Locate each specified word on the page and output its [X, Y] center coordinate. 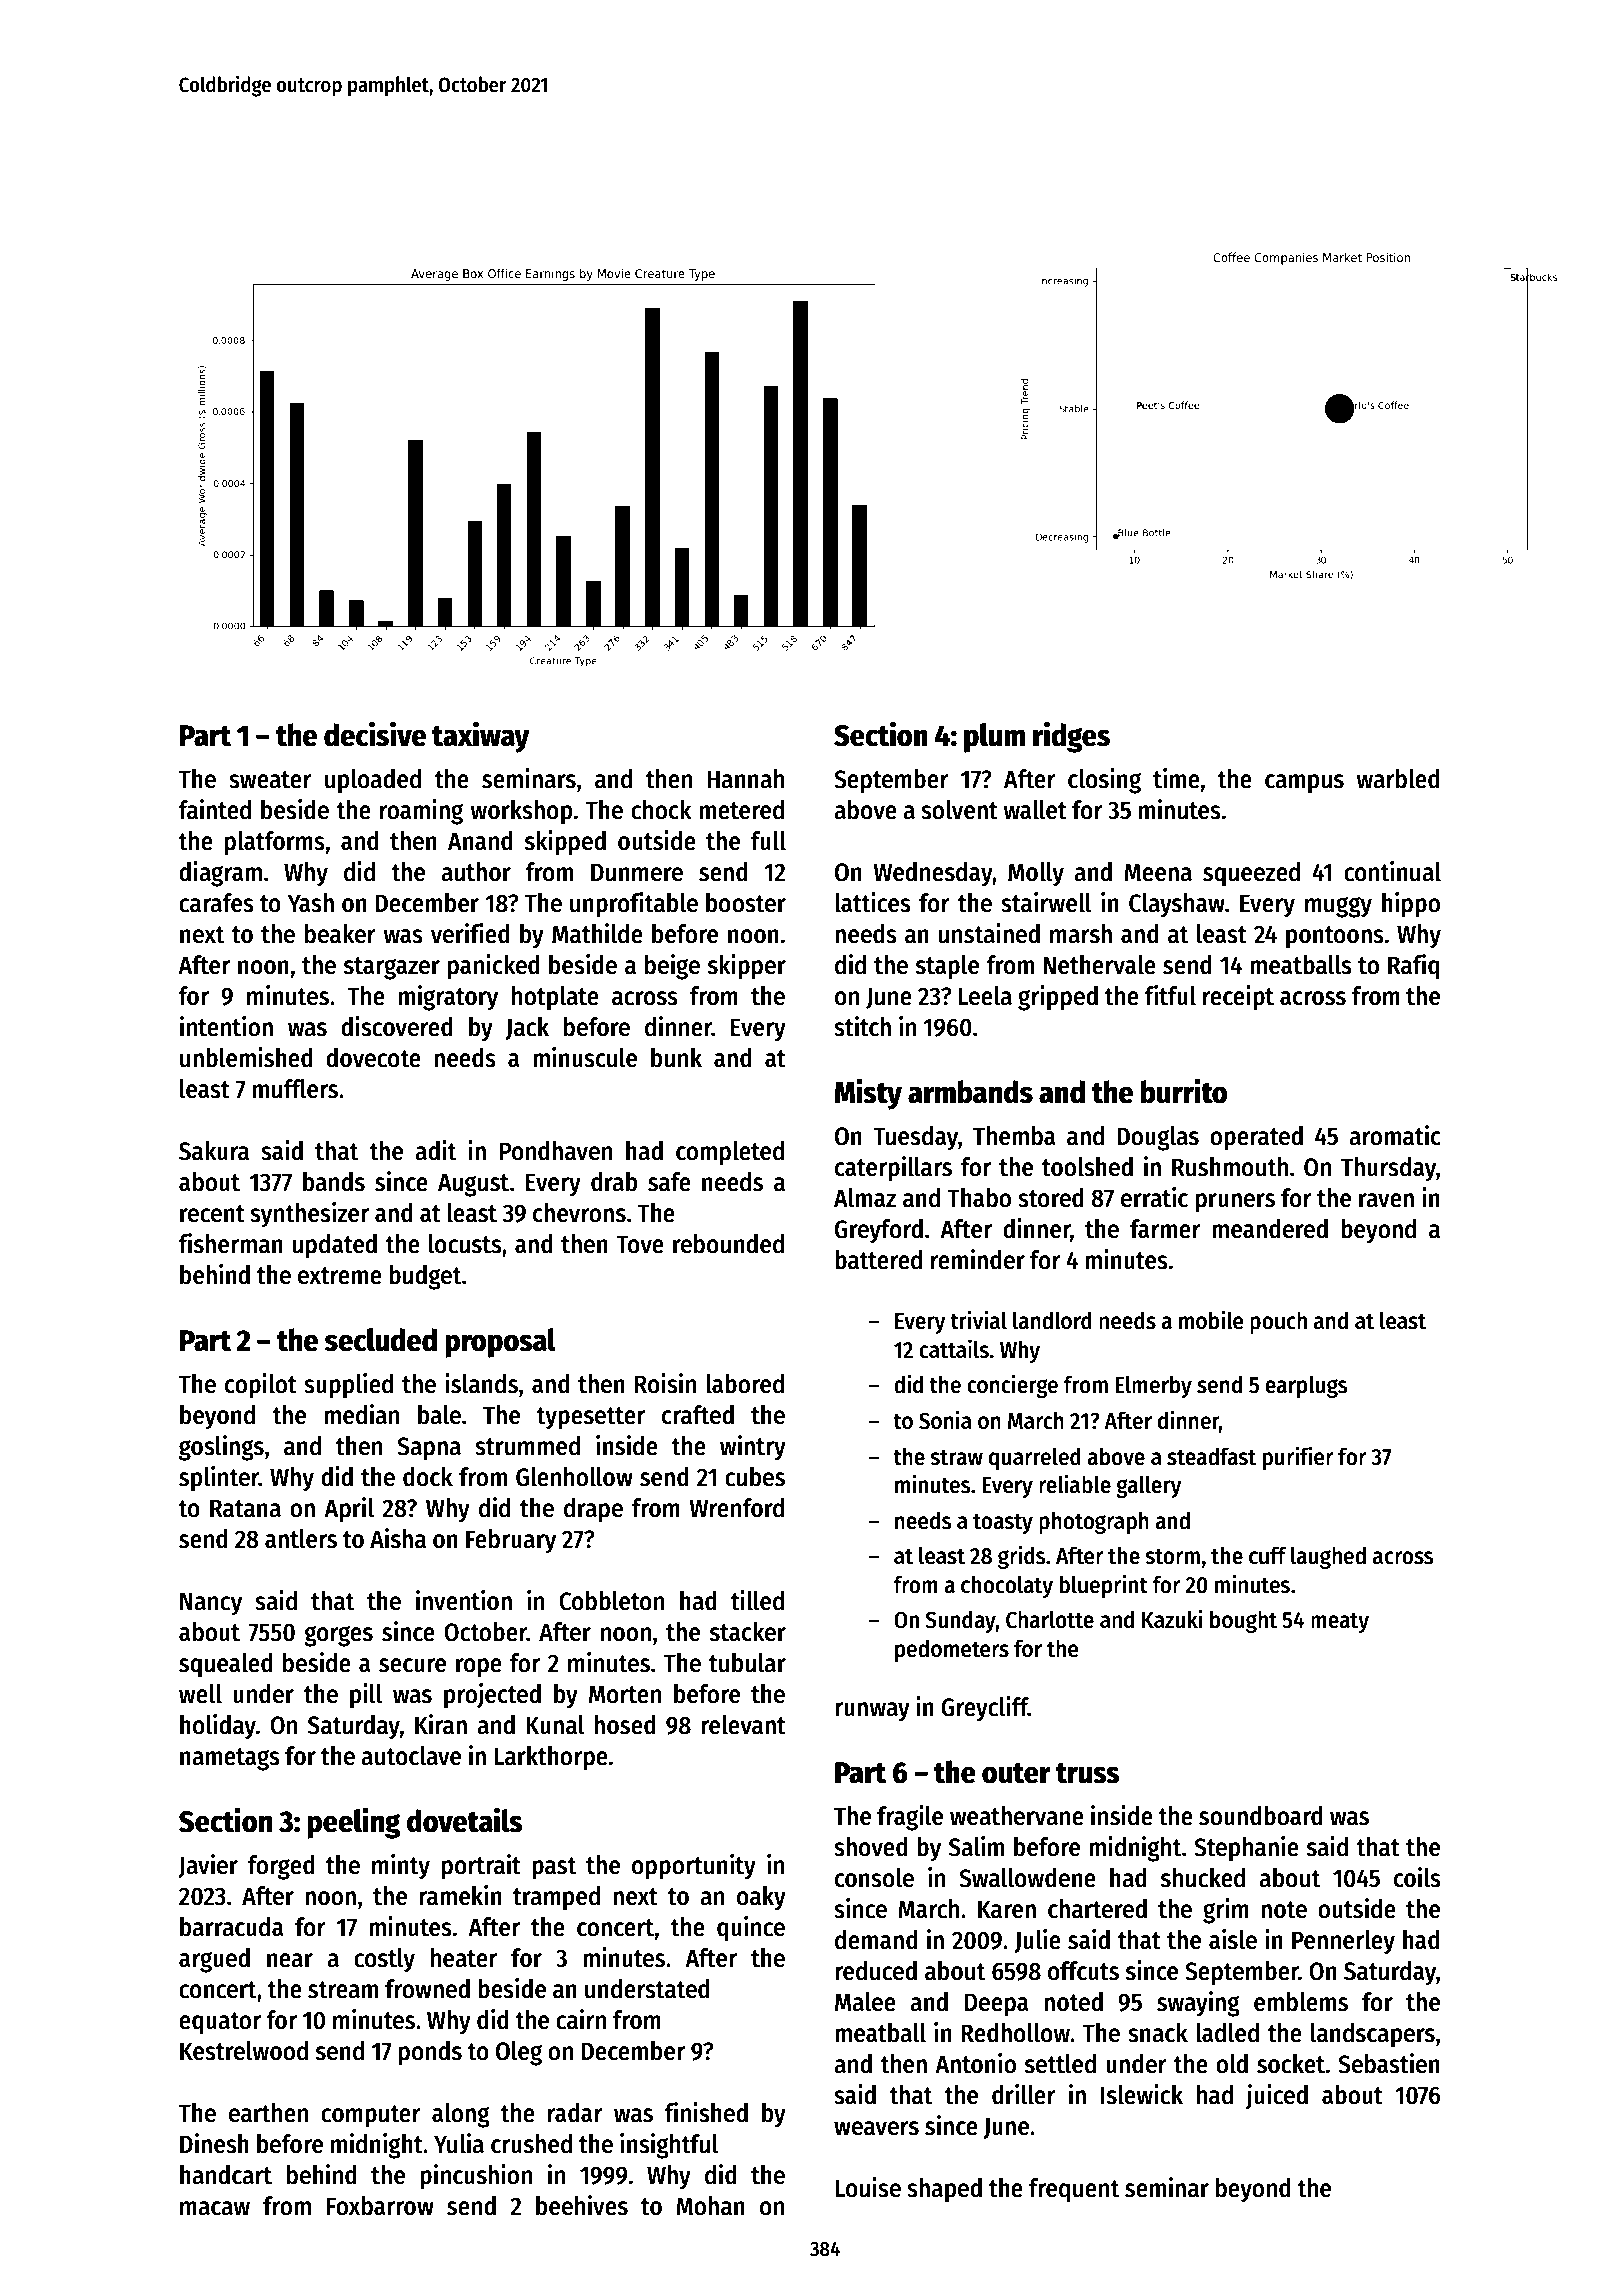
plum [994, 738]
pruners [1235, 1203]
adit [435, 1150]
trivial [978, 1320]
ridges [1071, 737]
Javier [208, 1866]
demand [876, 1940]
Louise [868, 2187]
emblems [1301, 2002]
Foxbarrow [380, 2206]
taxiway [481, 737]
